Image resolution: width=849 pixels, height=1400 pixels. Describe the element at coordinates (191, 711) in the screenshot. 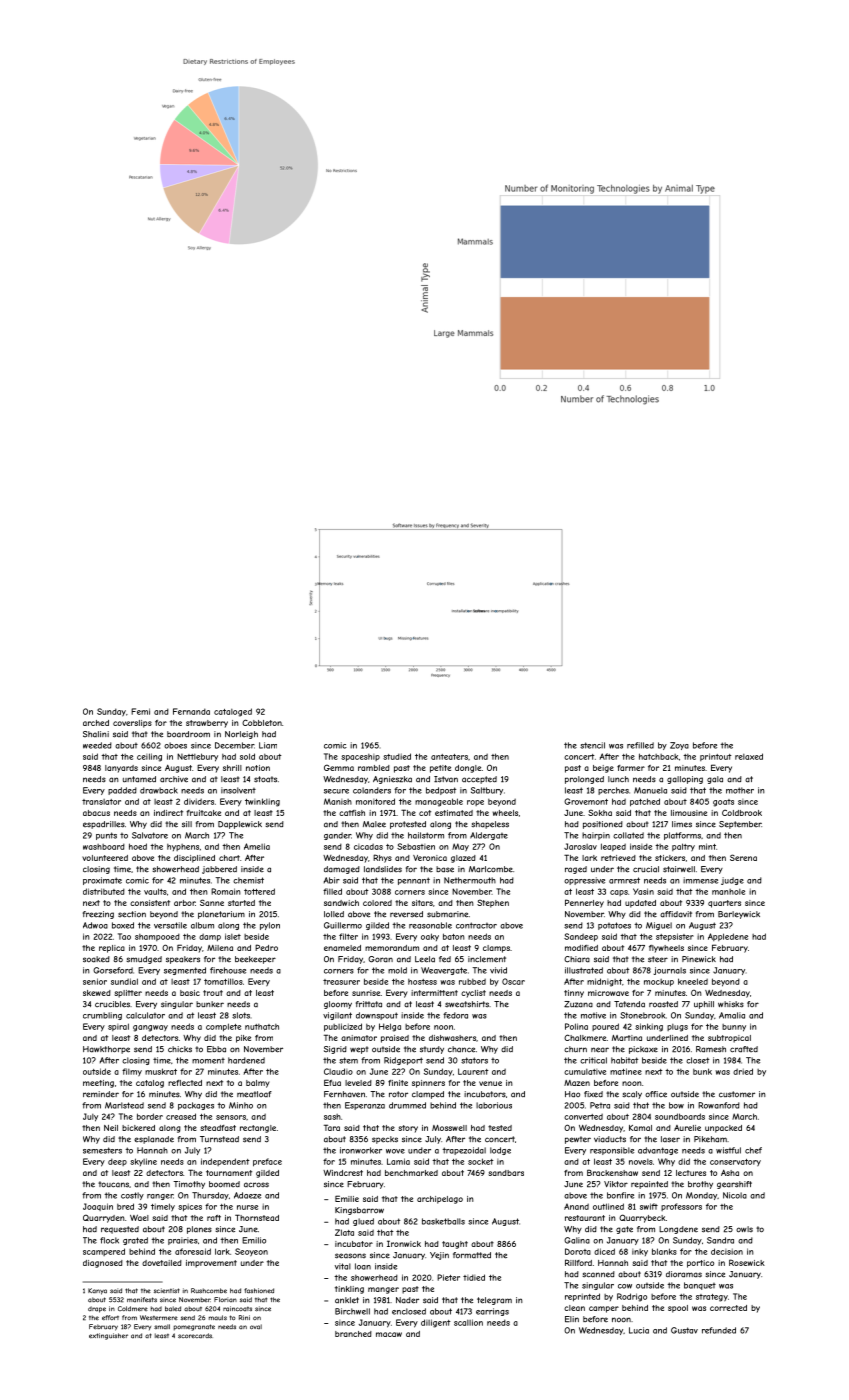

I see `Fernanda` at that location.
